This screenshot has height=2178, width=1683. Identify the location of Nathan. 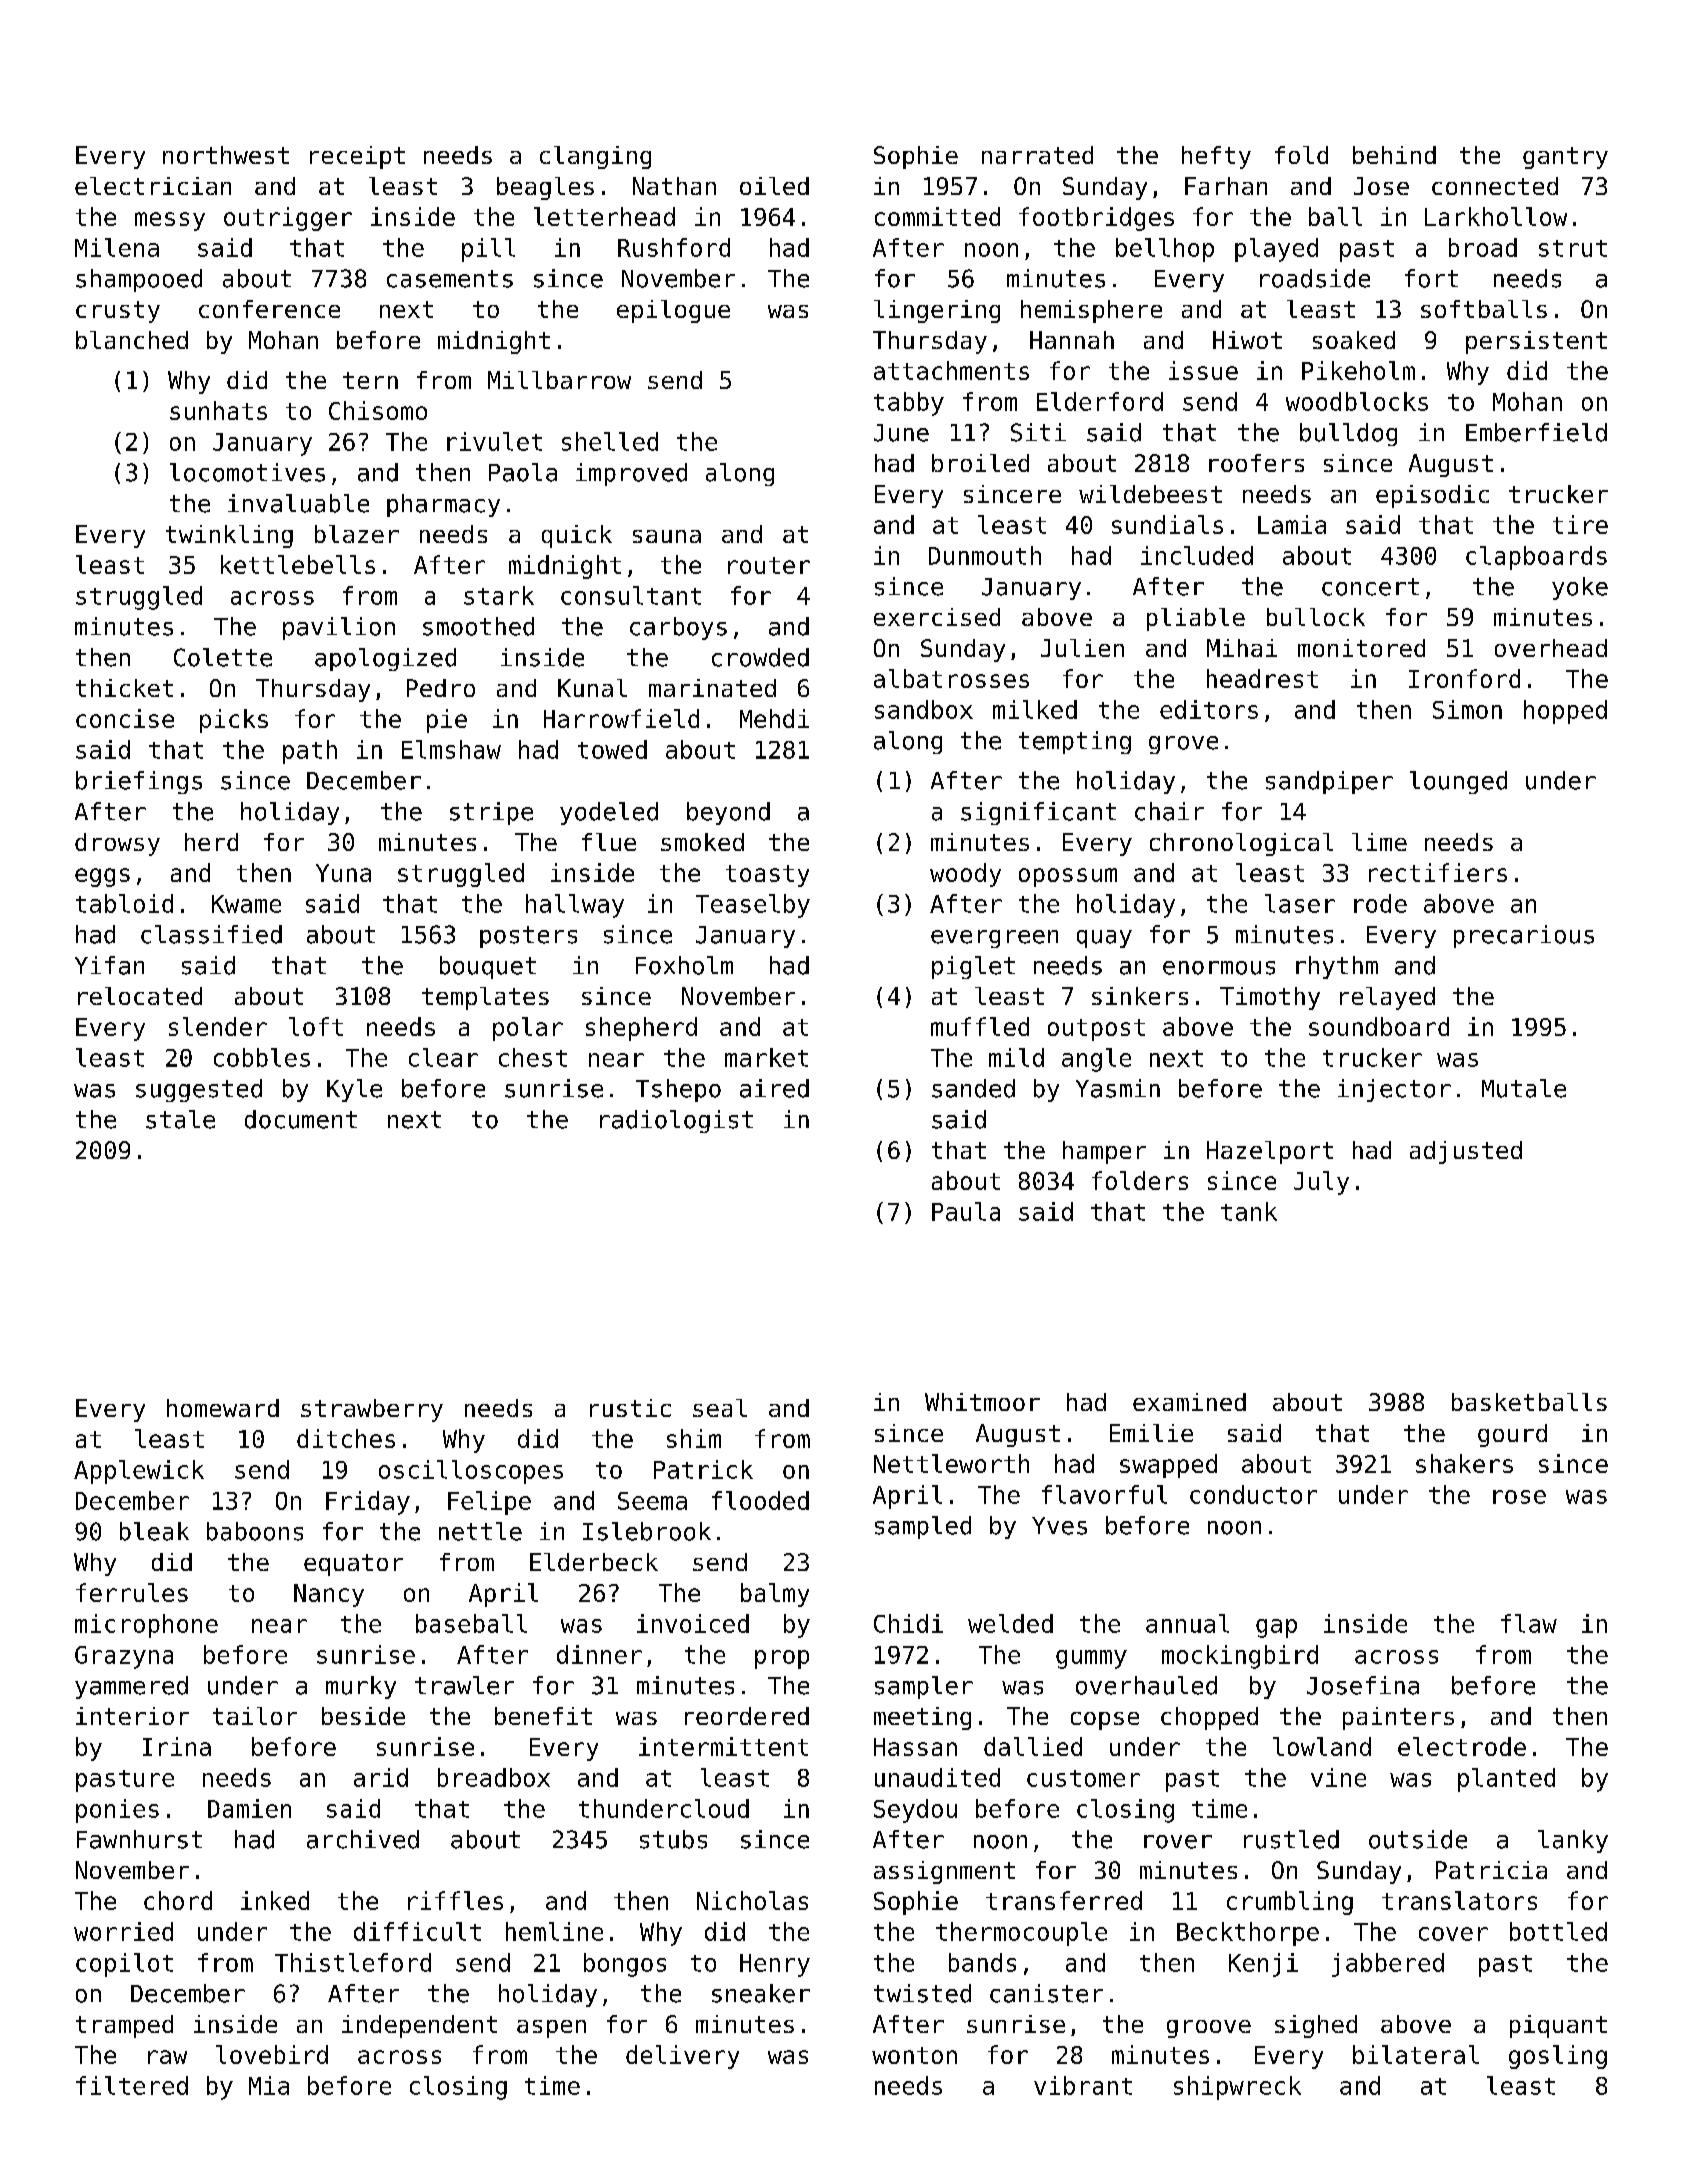
(674, 186).
